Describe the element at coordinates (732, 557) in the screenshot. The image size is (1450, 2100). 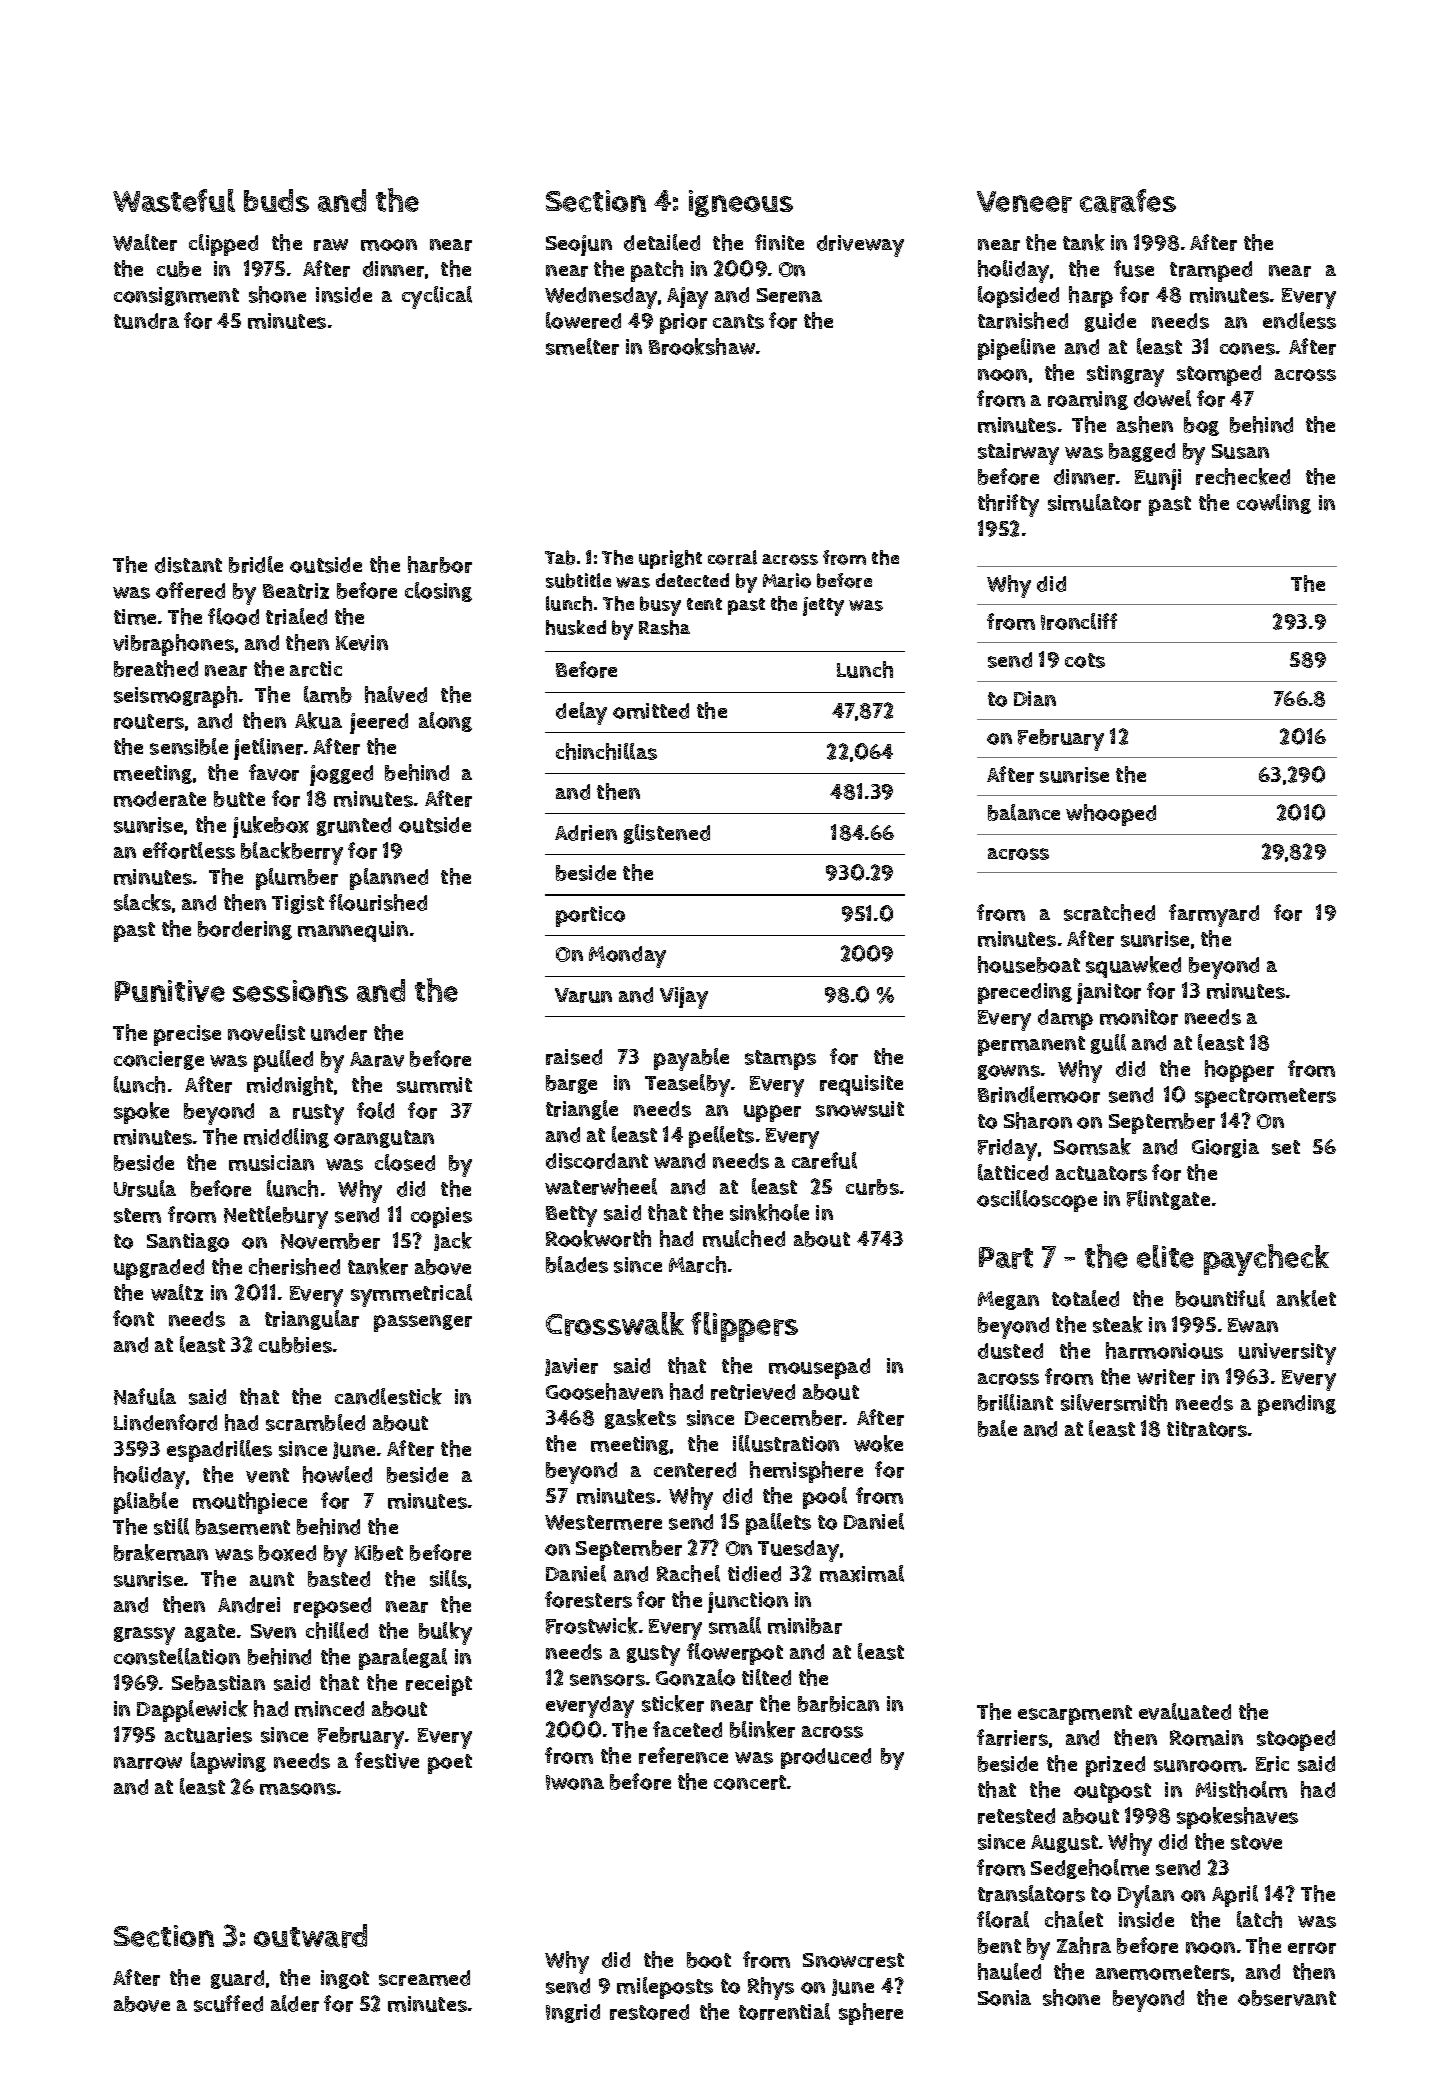
I see `corral` at that location.
